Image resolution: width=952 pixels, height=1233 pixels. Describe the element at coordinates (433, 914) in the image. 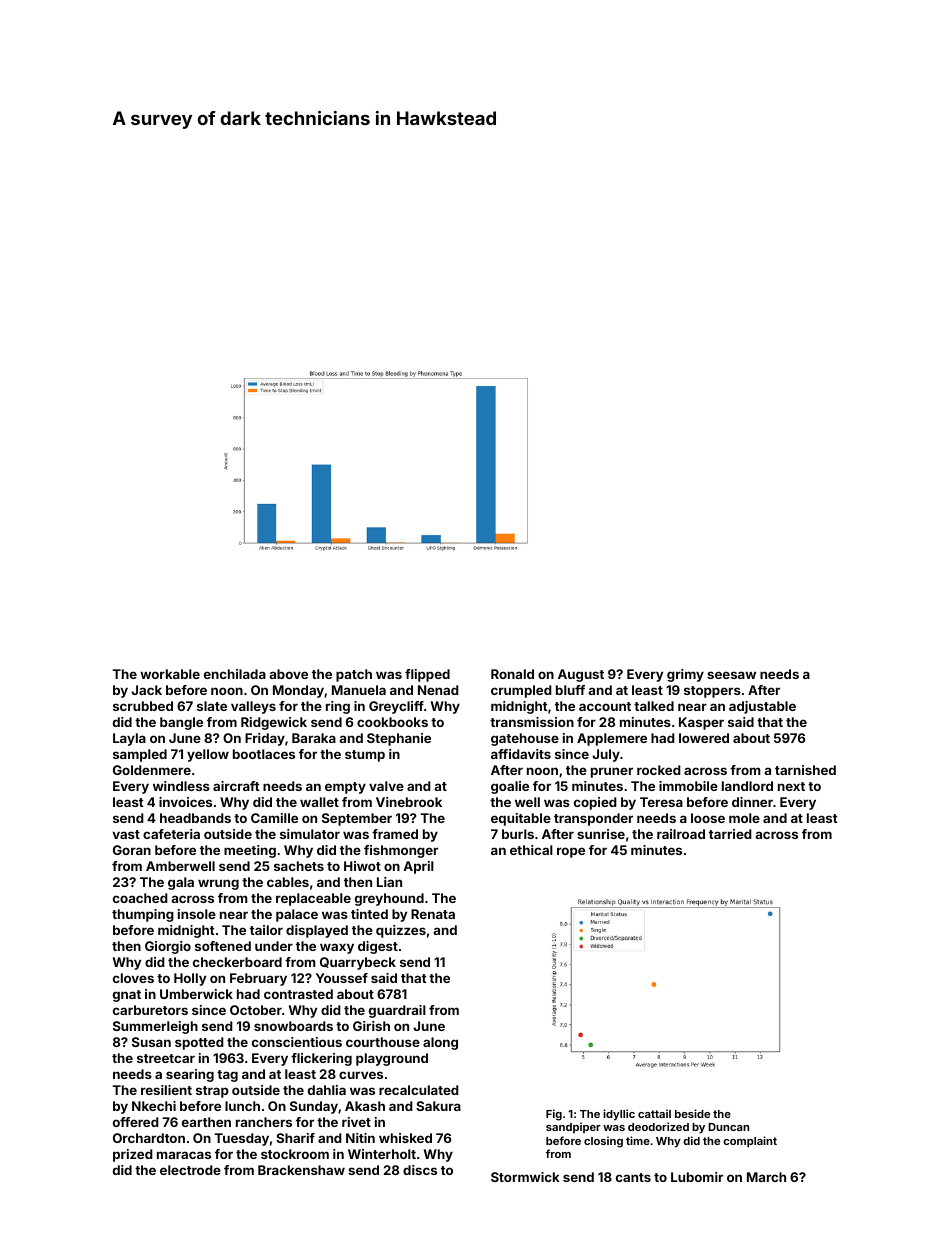

I see `Renata` at that location.
